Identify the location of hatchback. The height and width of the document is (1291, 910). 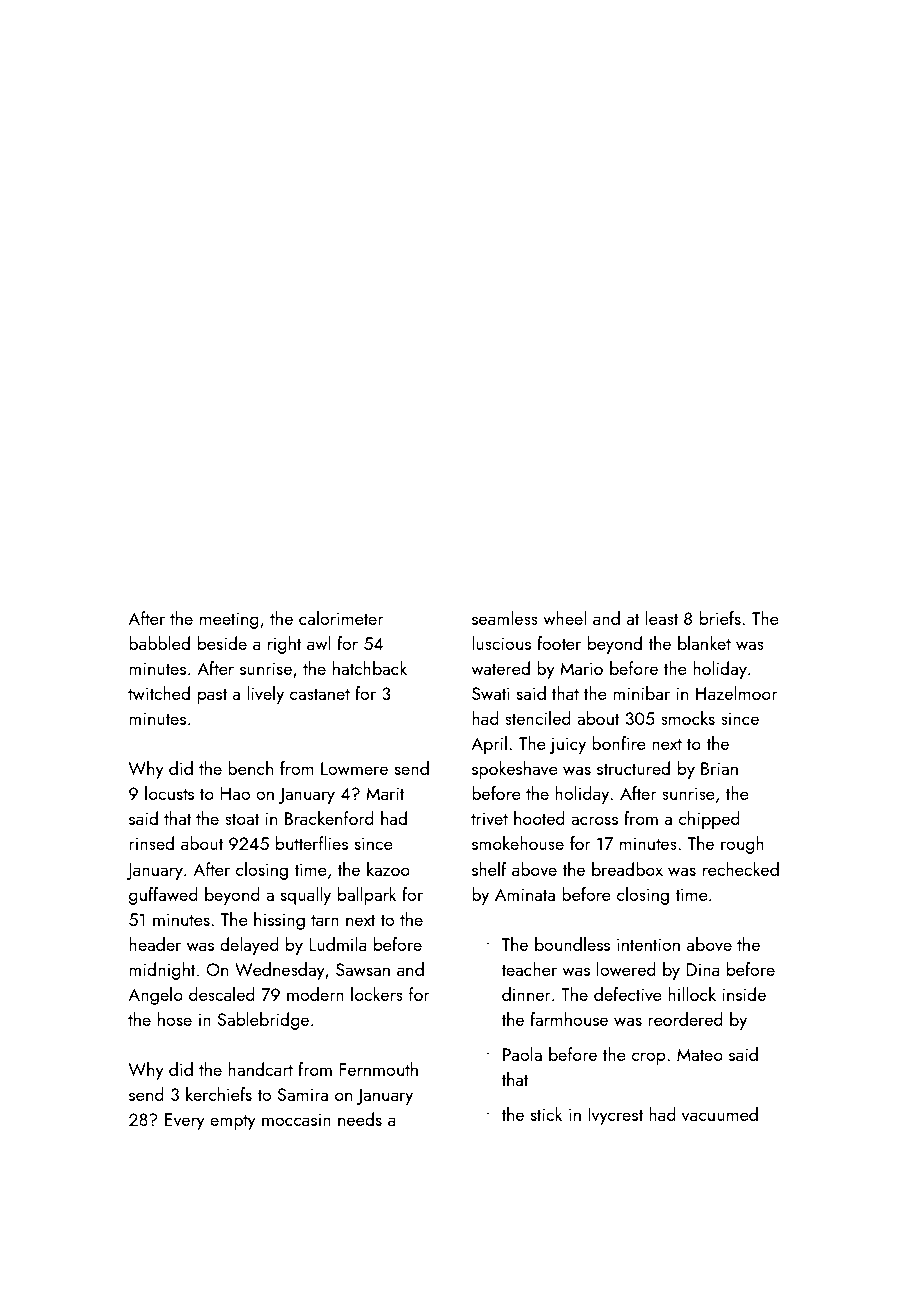
(370, 668).
